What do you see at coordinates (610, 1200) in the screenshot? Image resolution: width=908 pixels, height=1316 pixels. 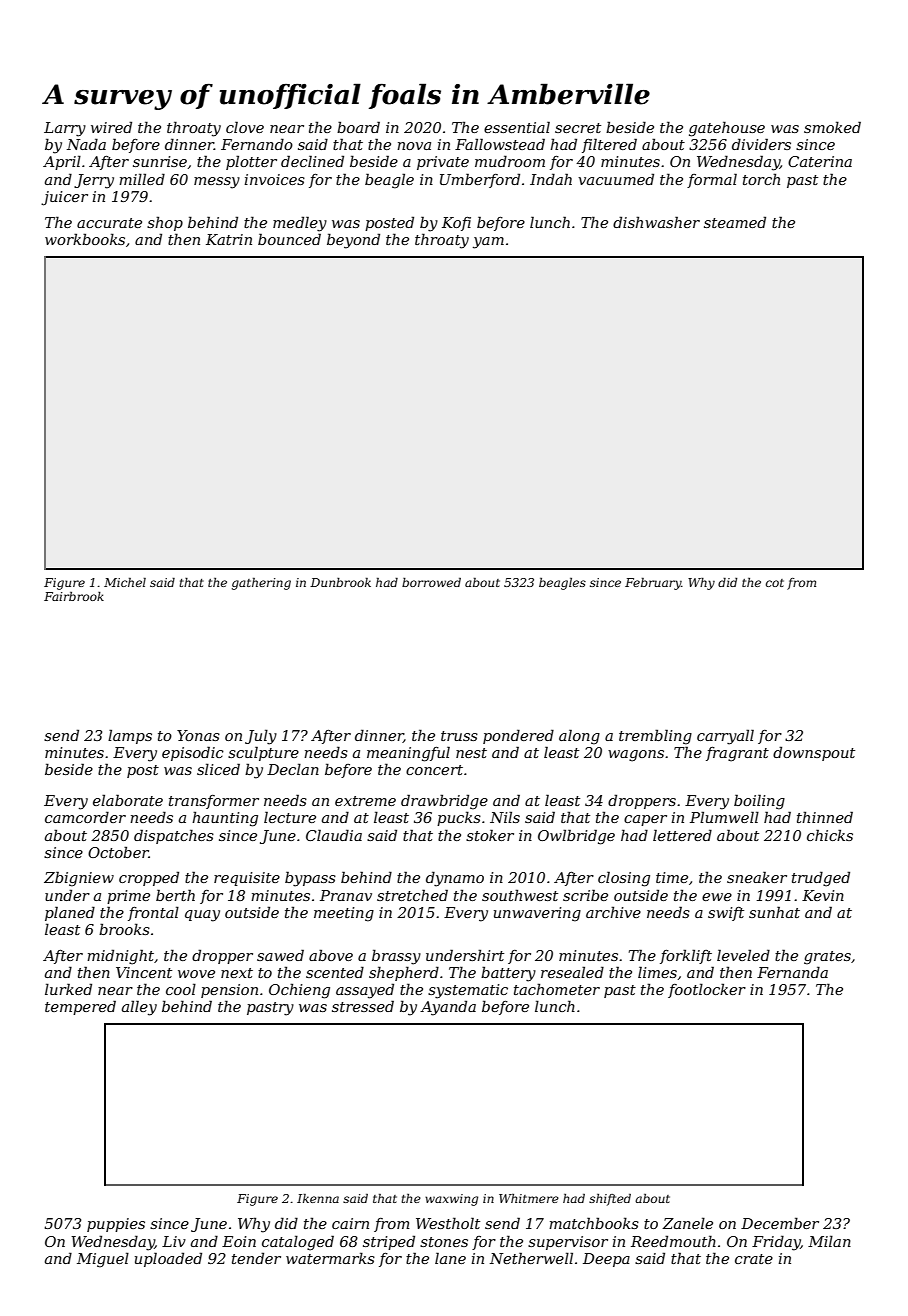 I see `shifted` at bounding box center [610, 1200].
